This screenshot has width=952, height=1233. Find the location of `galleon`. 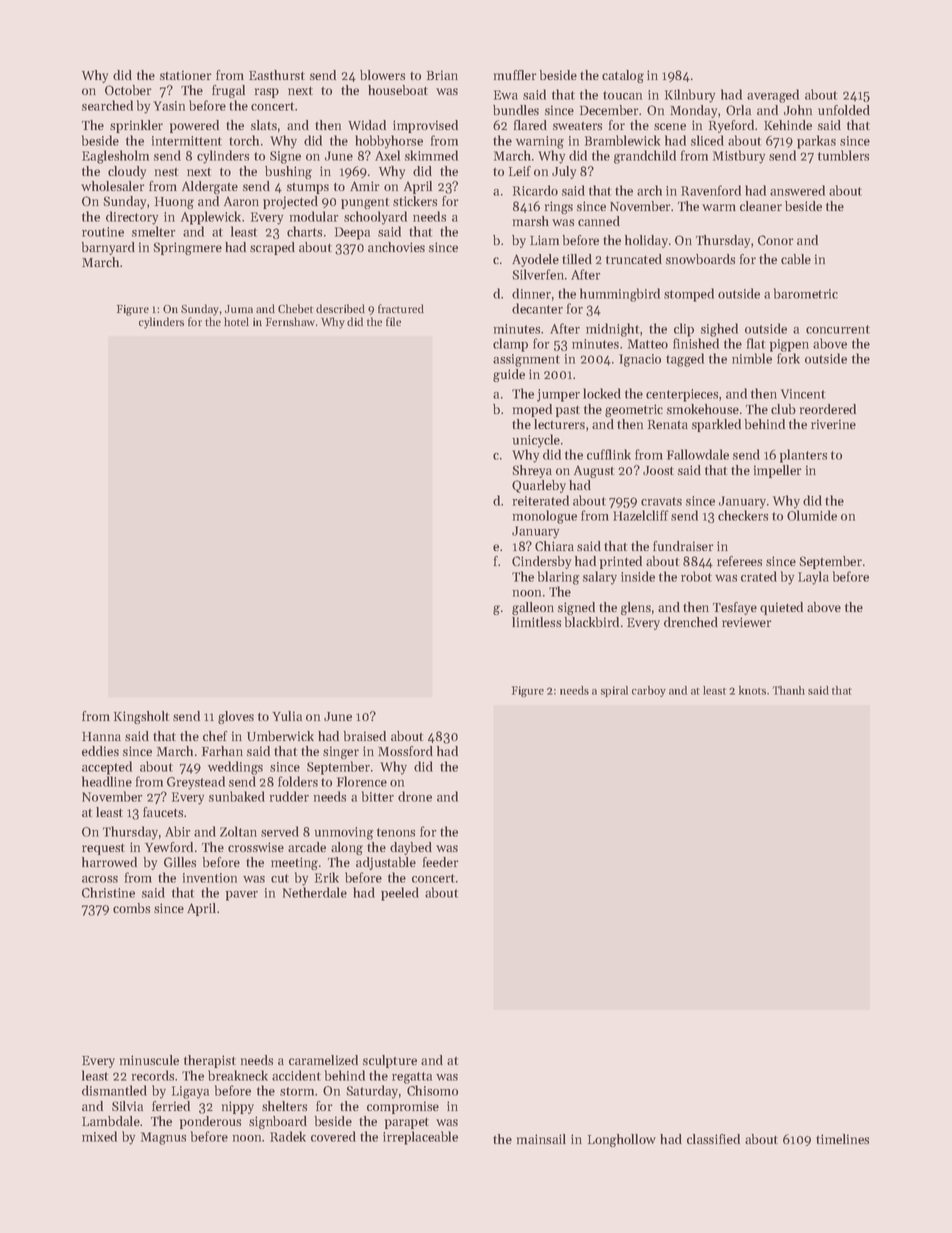

galleon is located at coordinates (533, 608).
